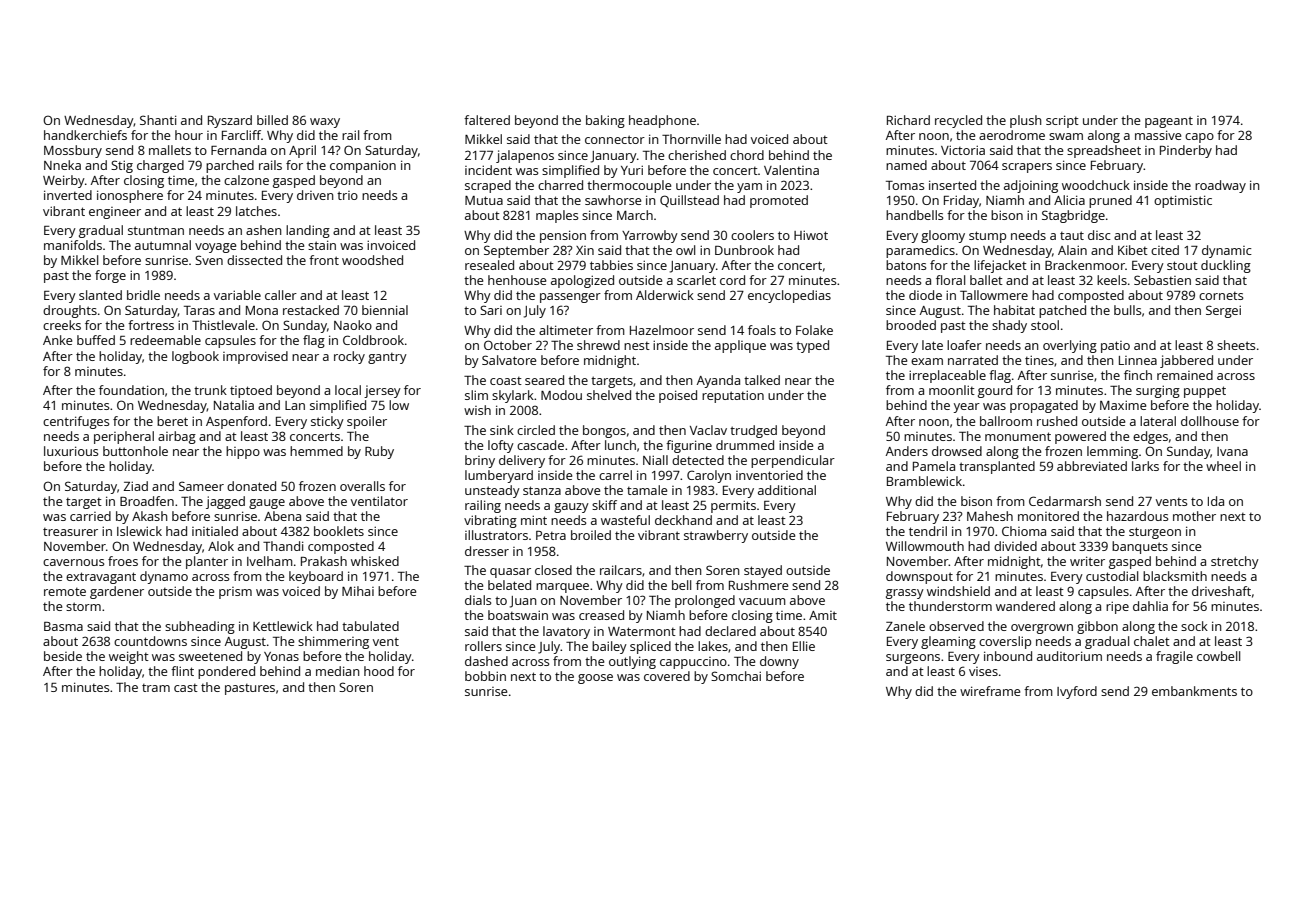 This document has width=1308, height=924. Describe the element at coordinates (308, 231) in the document. I see `landing` at that location.
